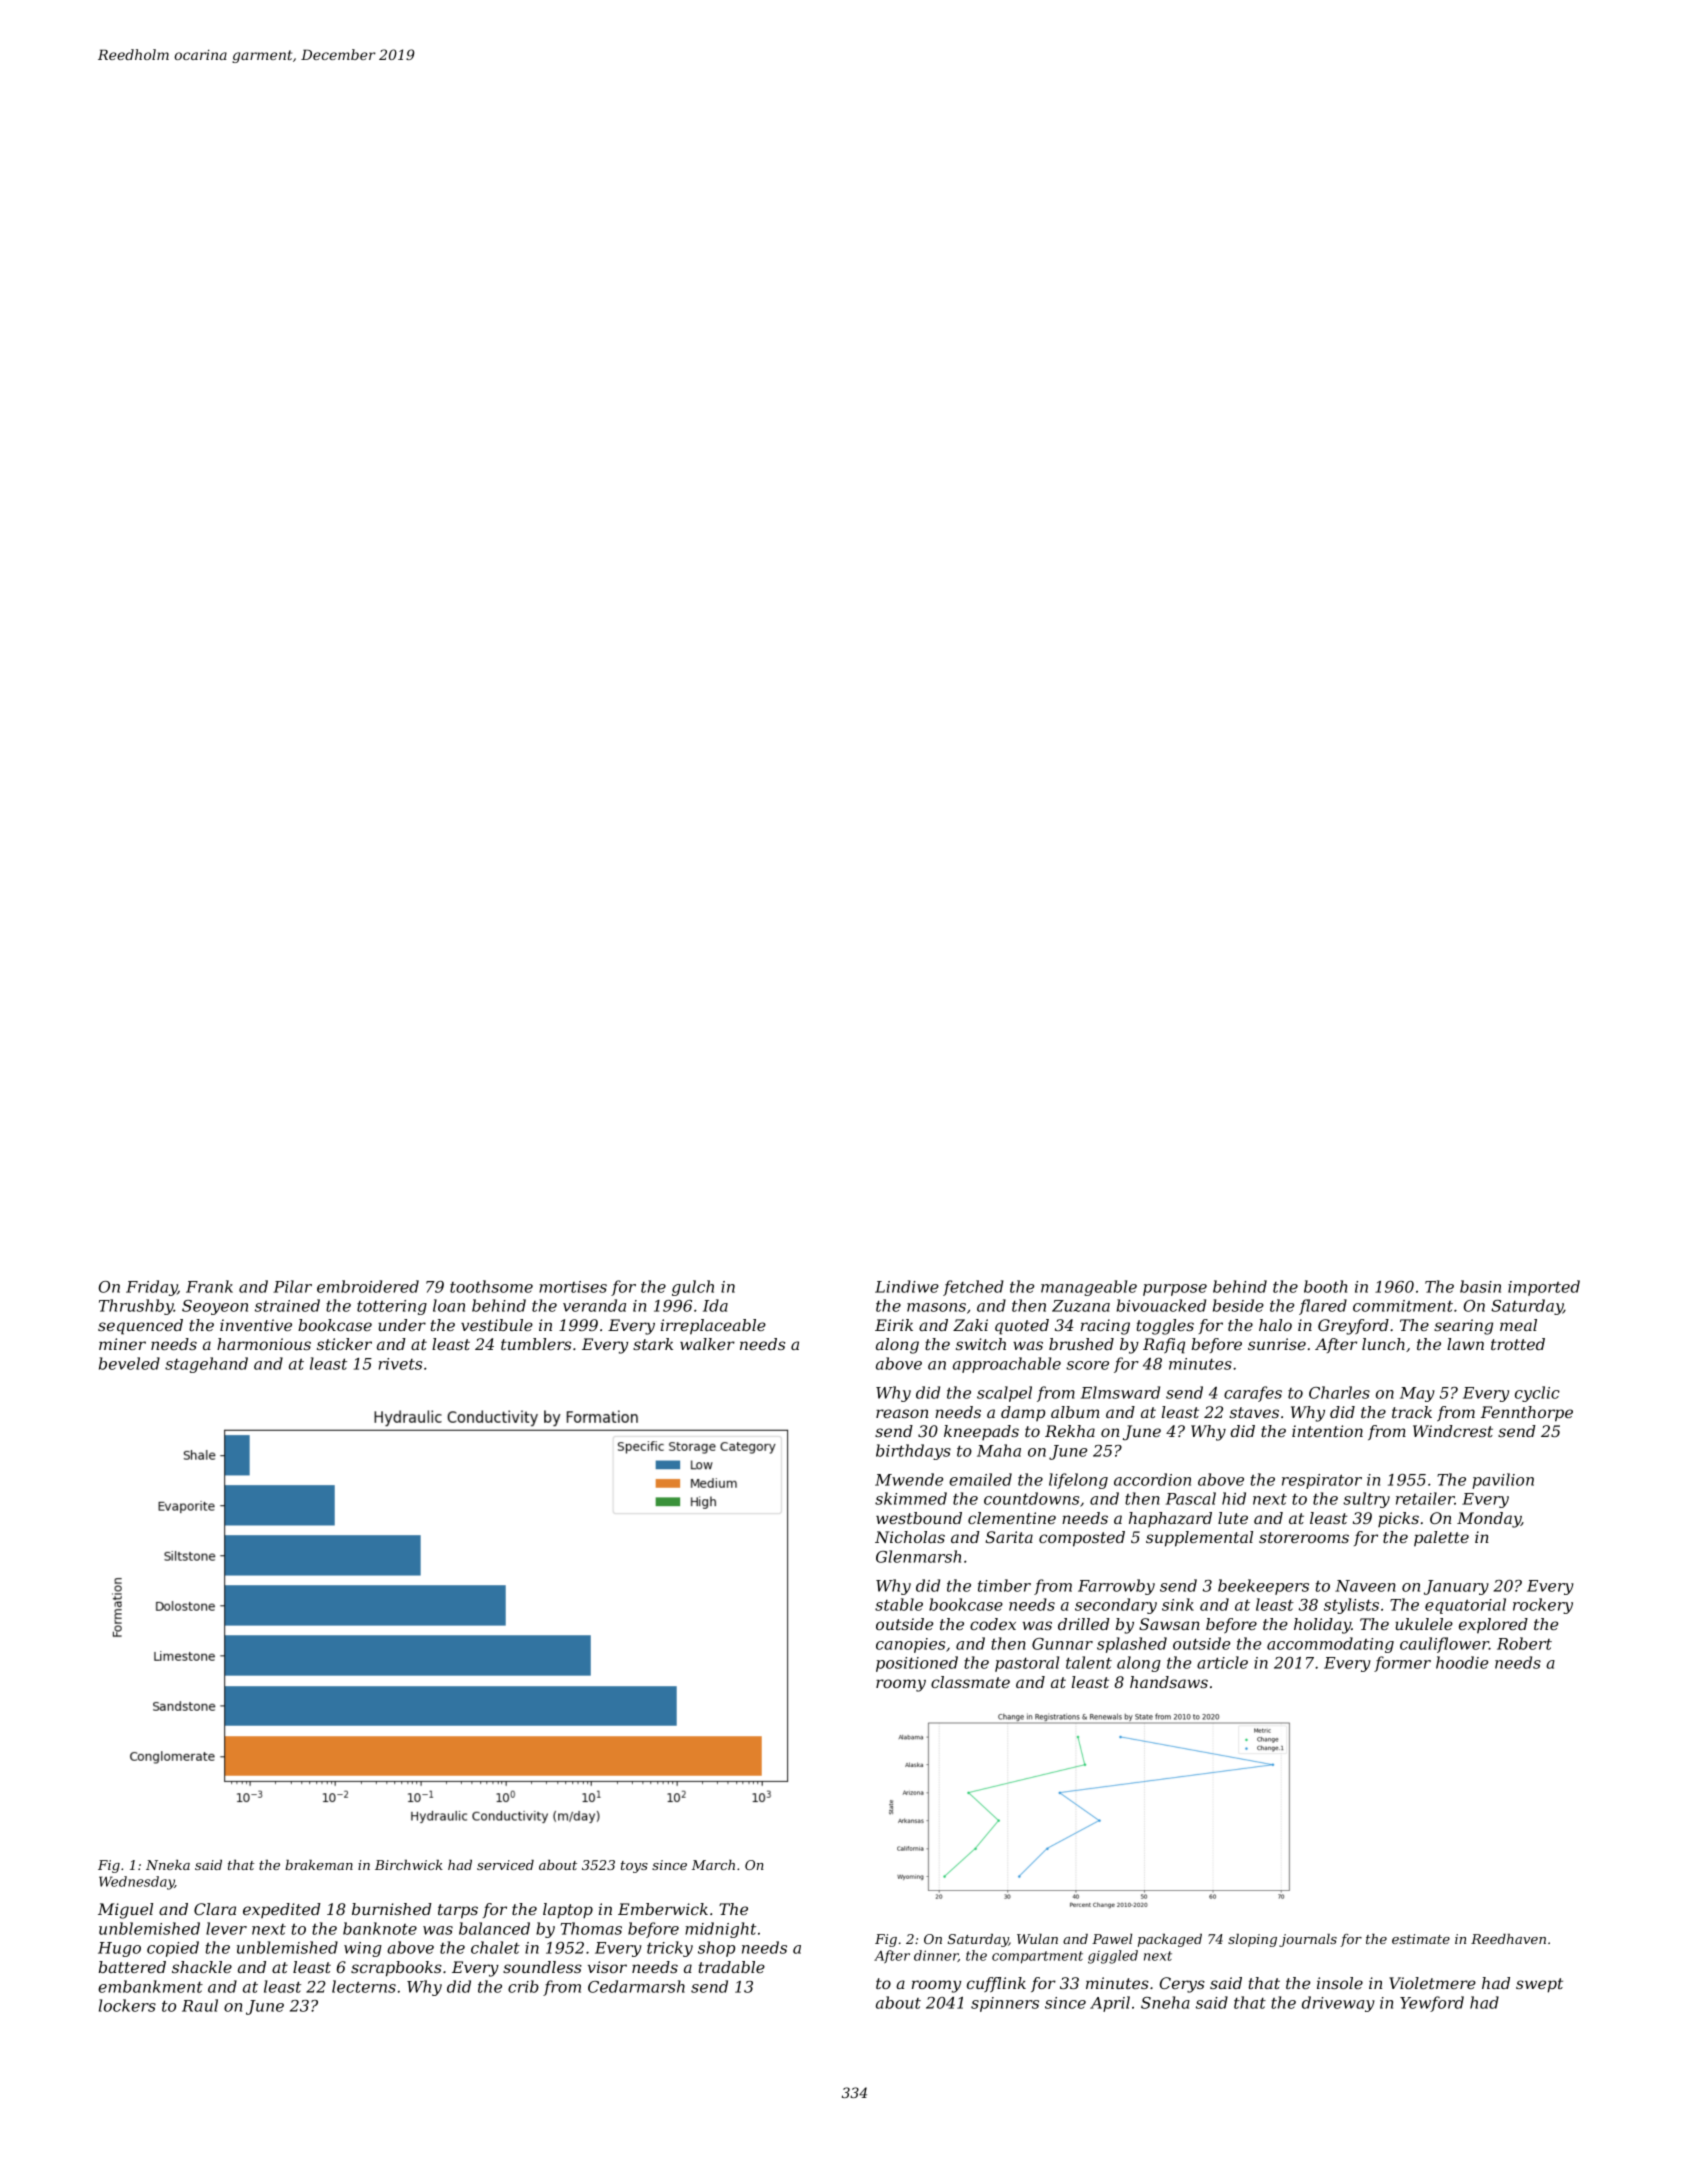  I want to click on westbound, so click(919, 1518).
